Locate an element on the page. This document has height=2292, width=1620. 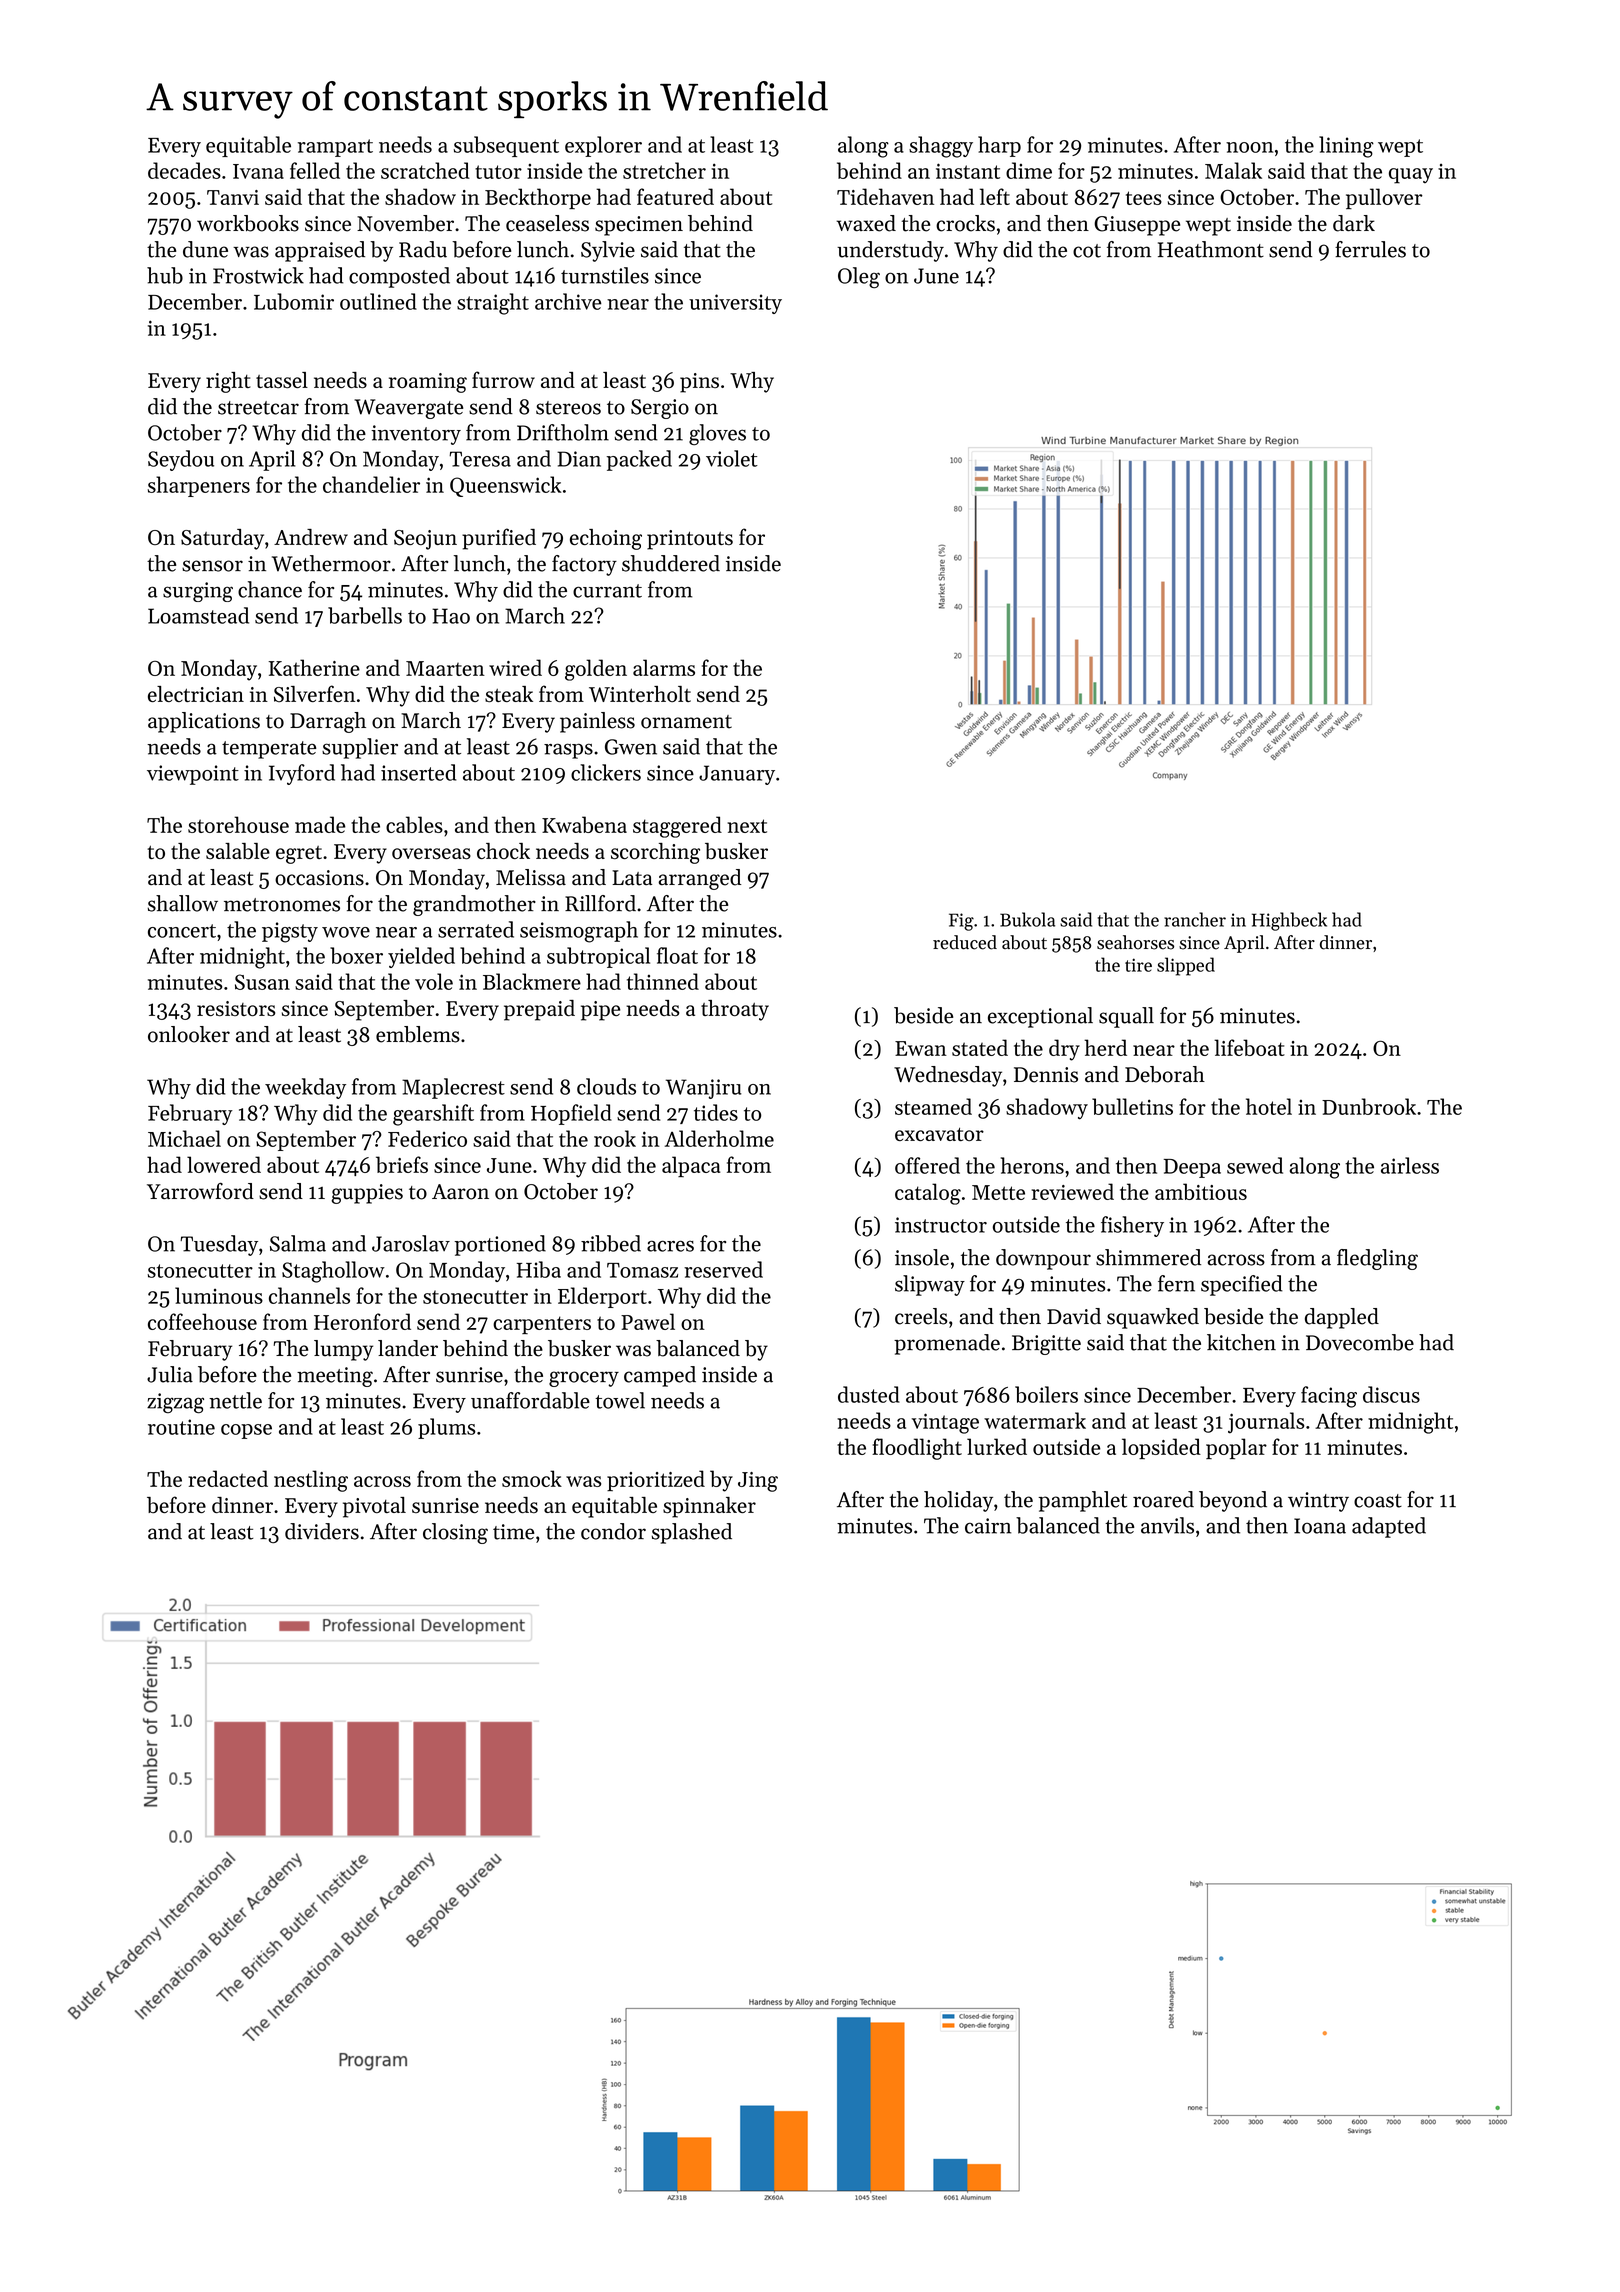
hub is located at coordinates (165, 275).
